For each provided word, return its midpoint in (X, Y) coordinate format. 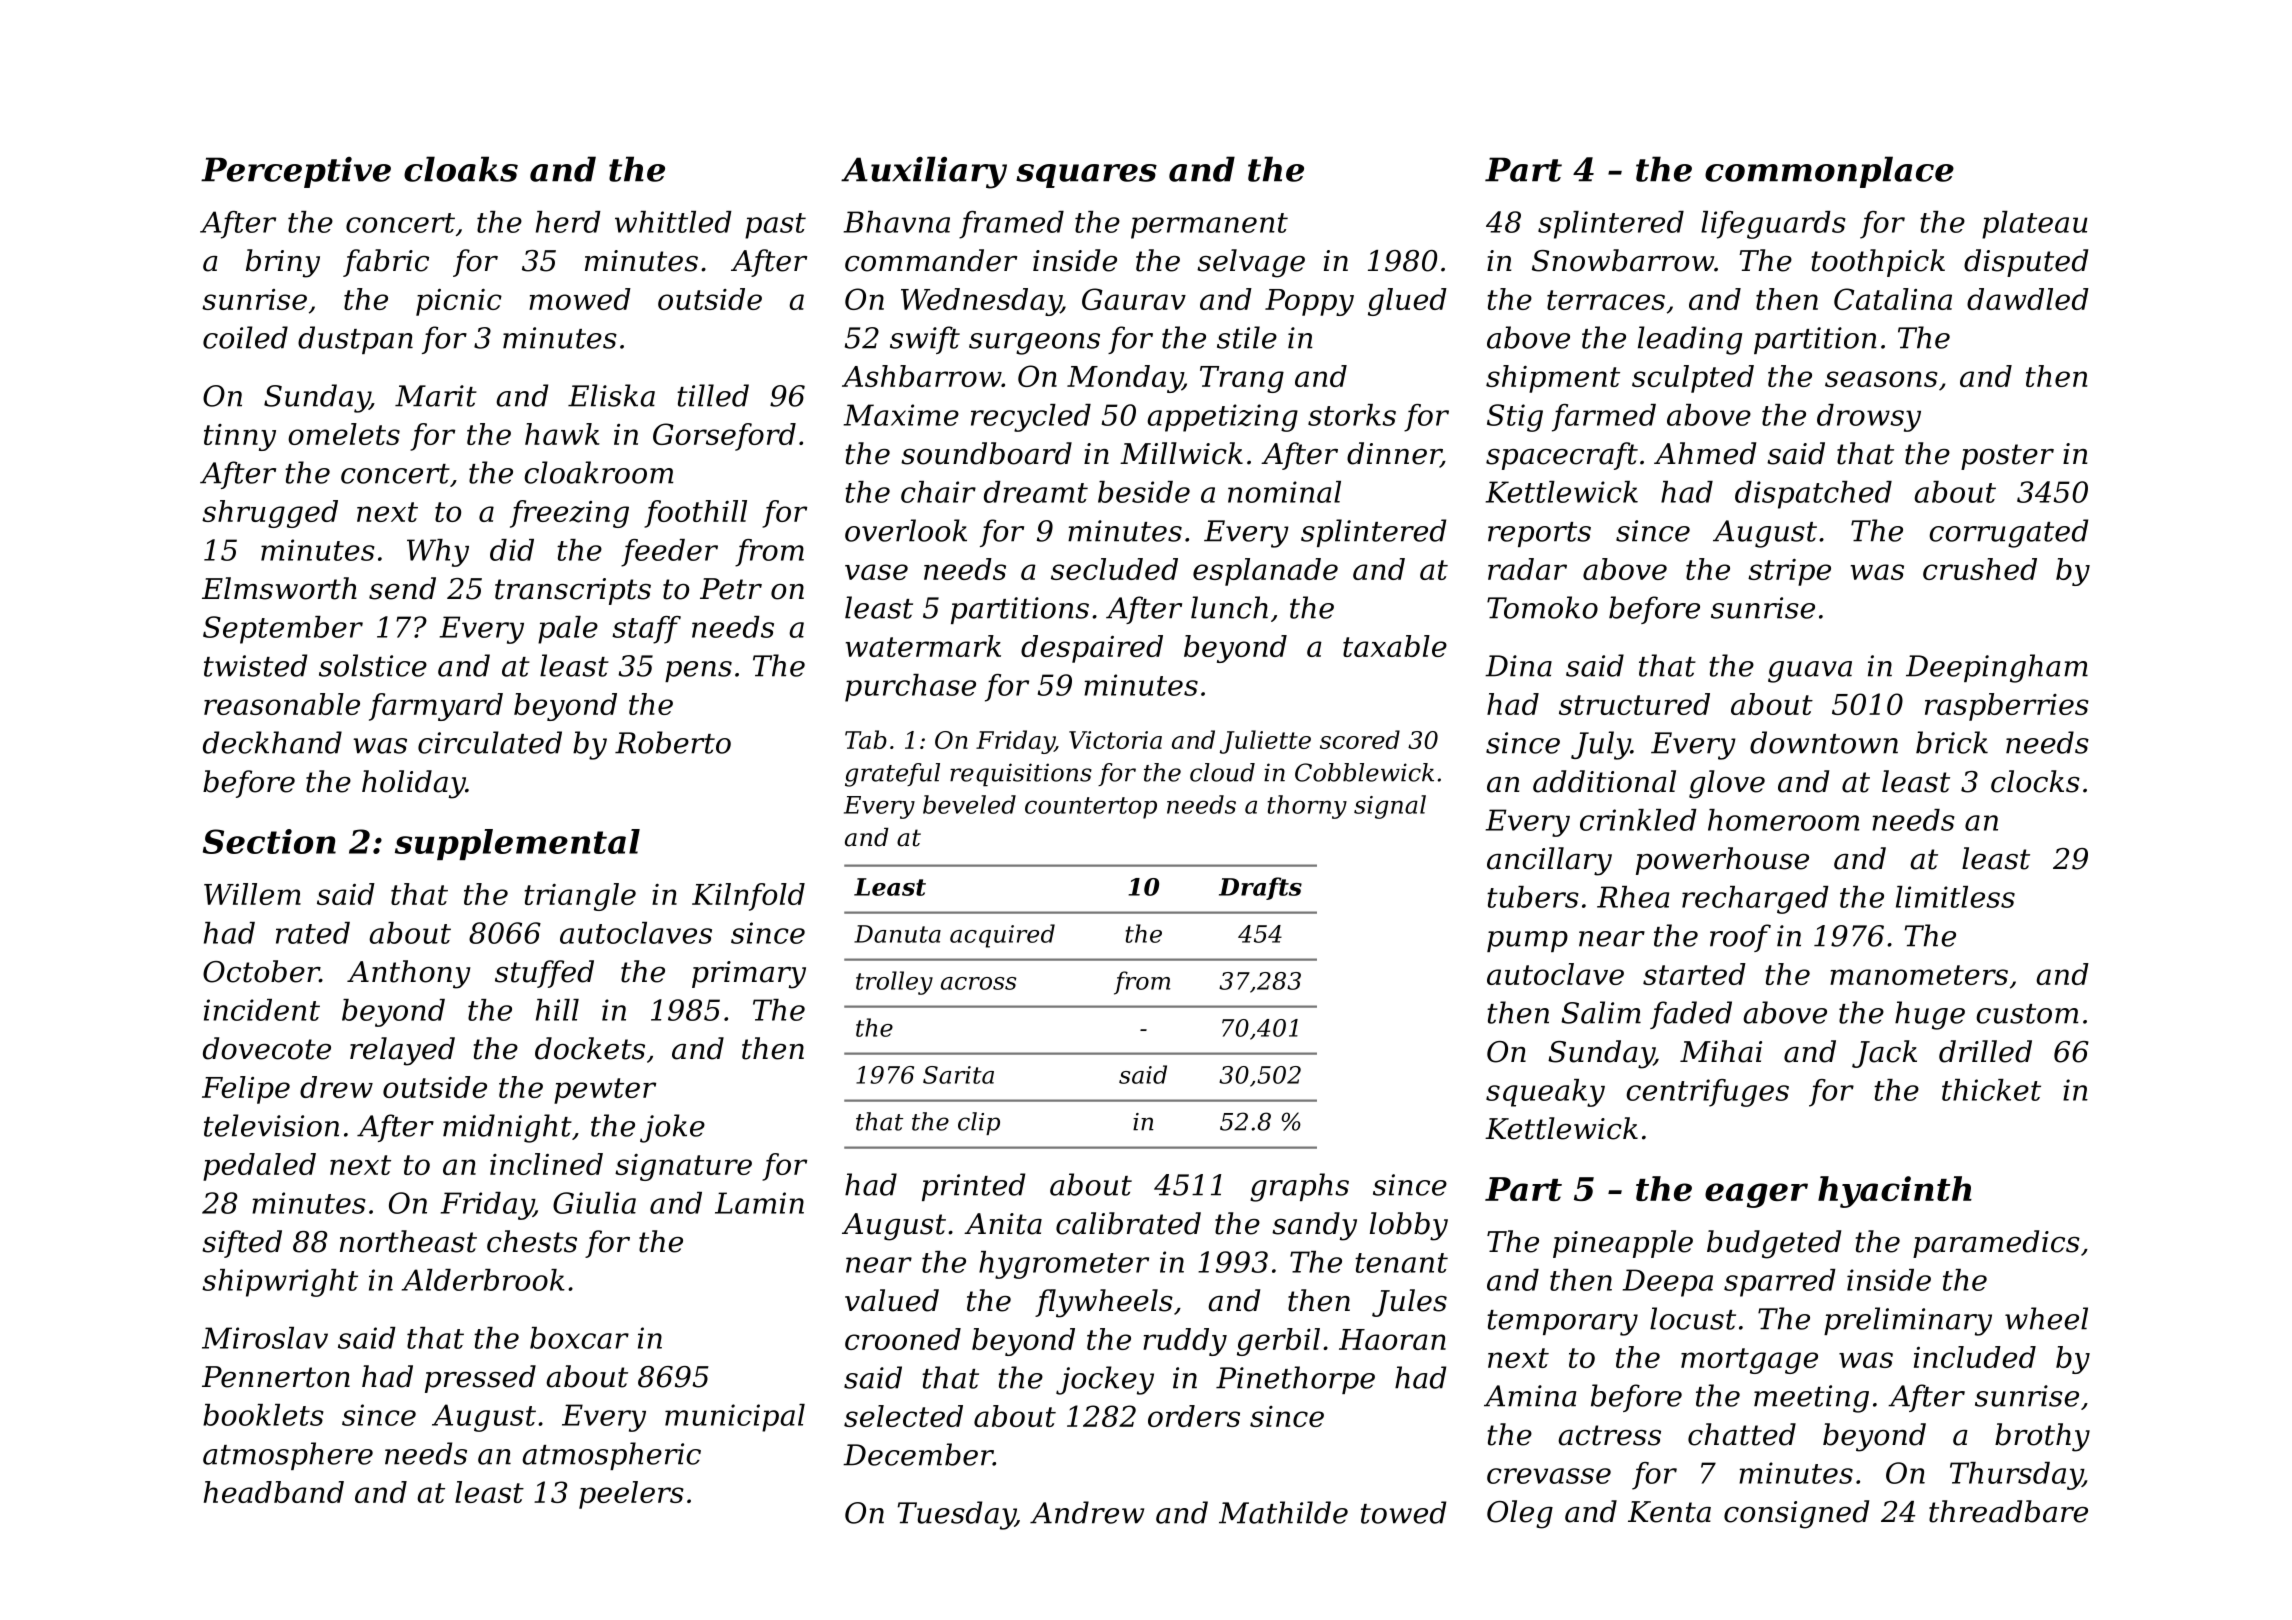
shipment (1553, 379)
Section (269, 841)
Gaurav (1134, 299)
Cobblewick (1364, 772)
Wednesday (981, 302)
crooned (903, 1339)
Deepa (1668, 1283)
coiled (245, 337)
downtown (1824, 742)
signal (1390, 807)
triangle (580, 897)
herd (568, 222)
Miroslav (265, 1338)
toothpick (1878, 263)
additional (1604, 781)
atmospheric (611, 1456)
